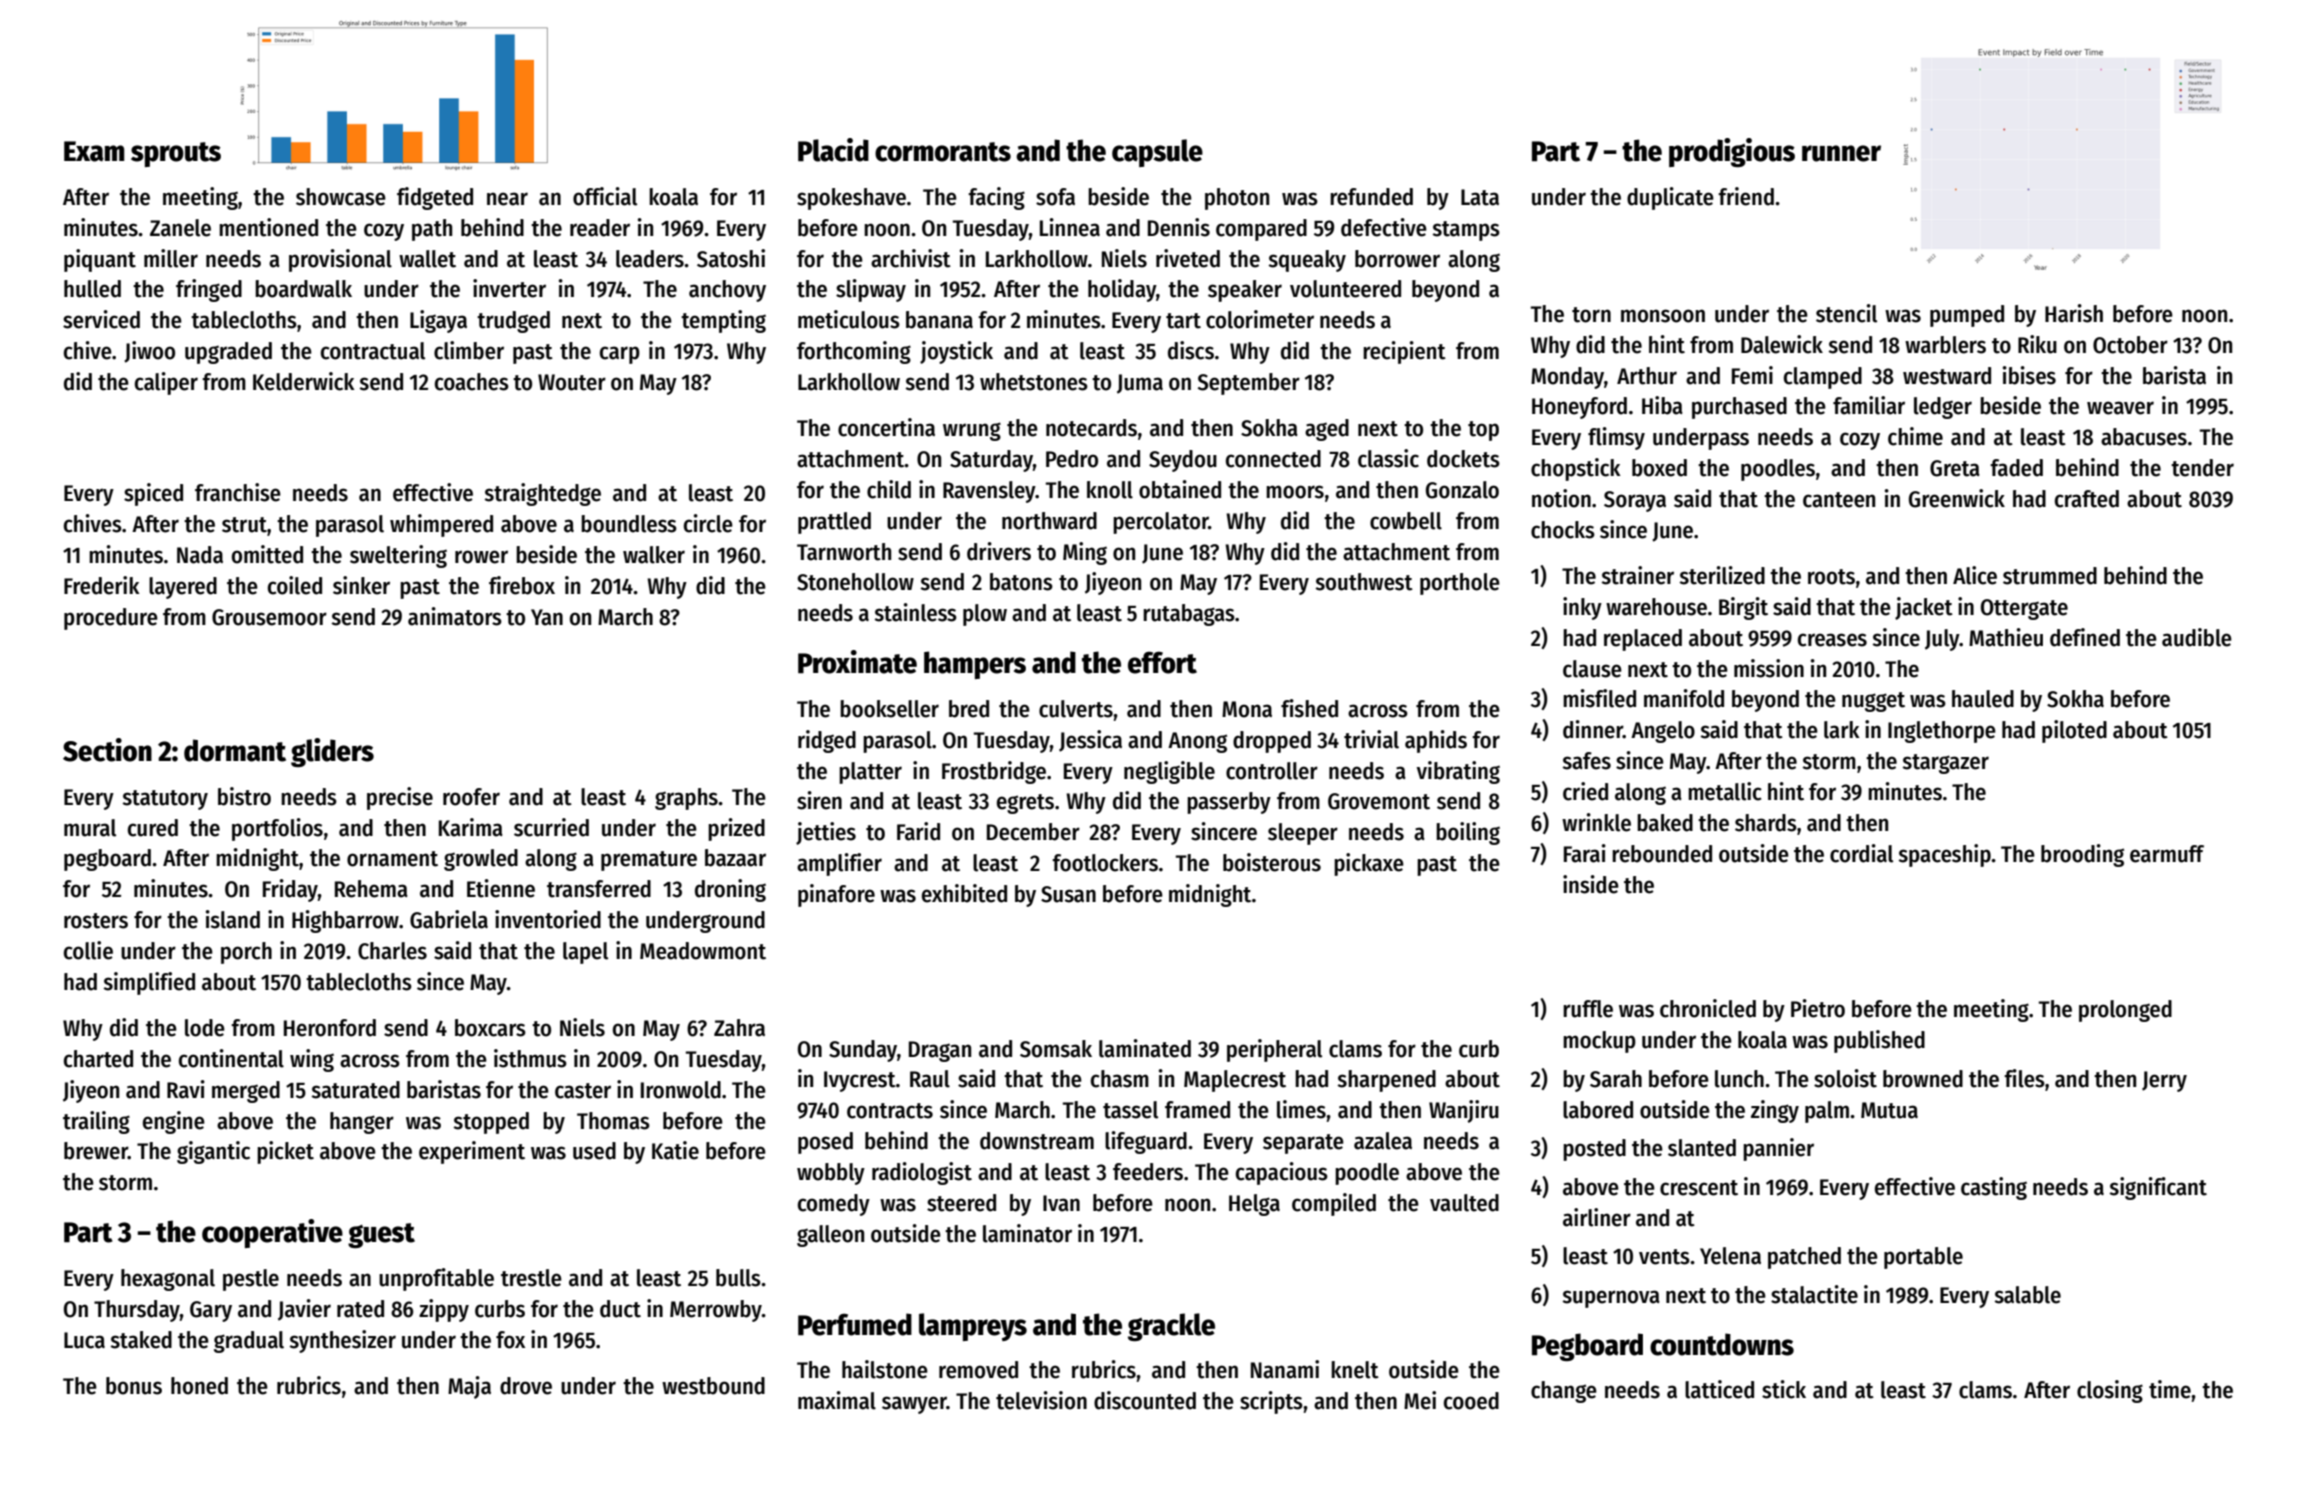 The image size is (2297, 1486). Describe the element at coordinates (141, 1340) in the document. I see `staked` at that location.
